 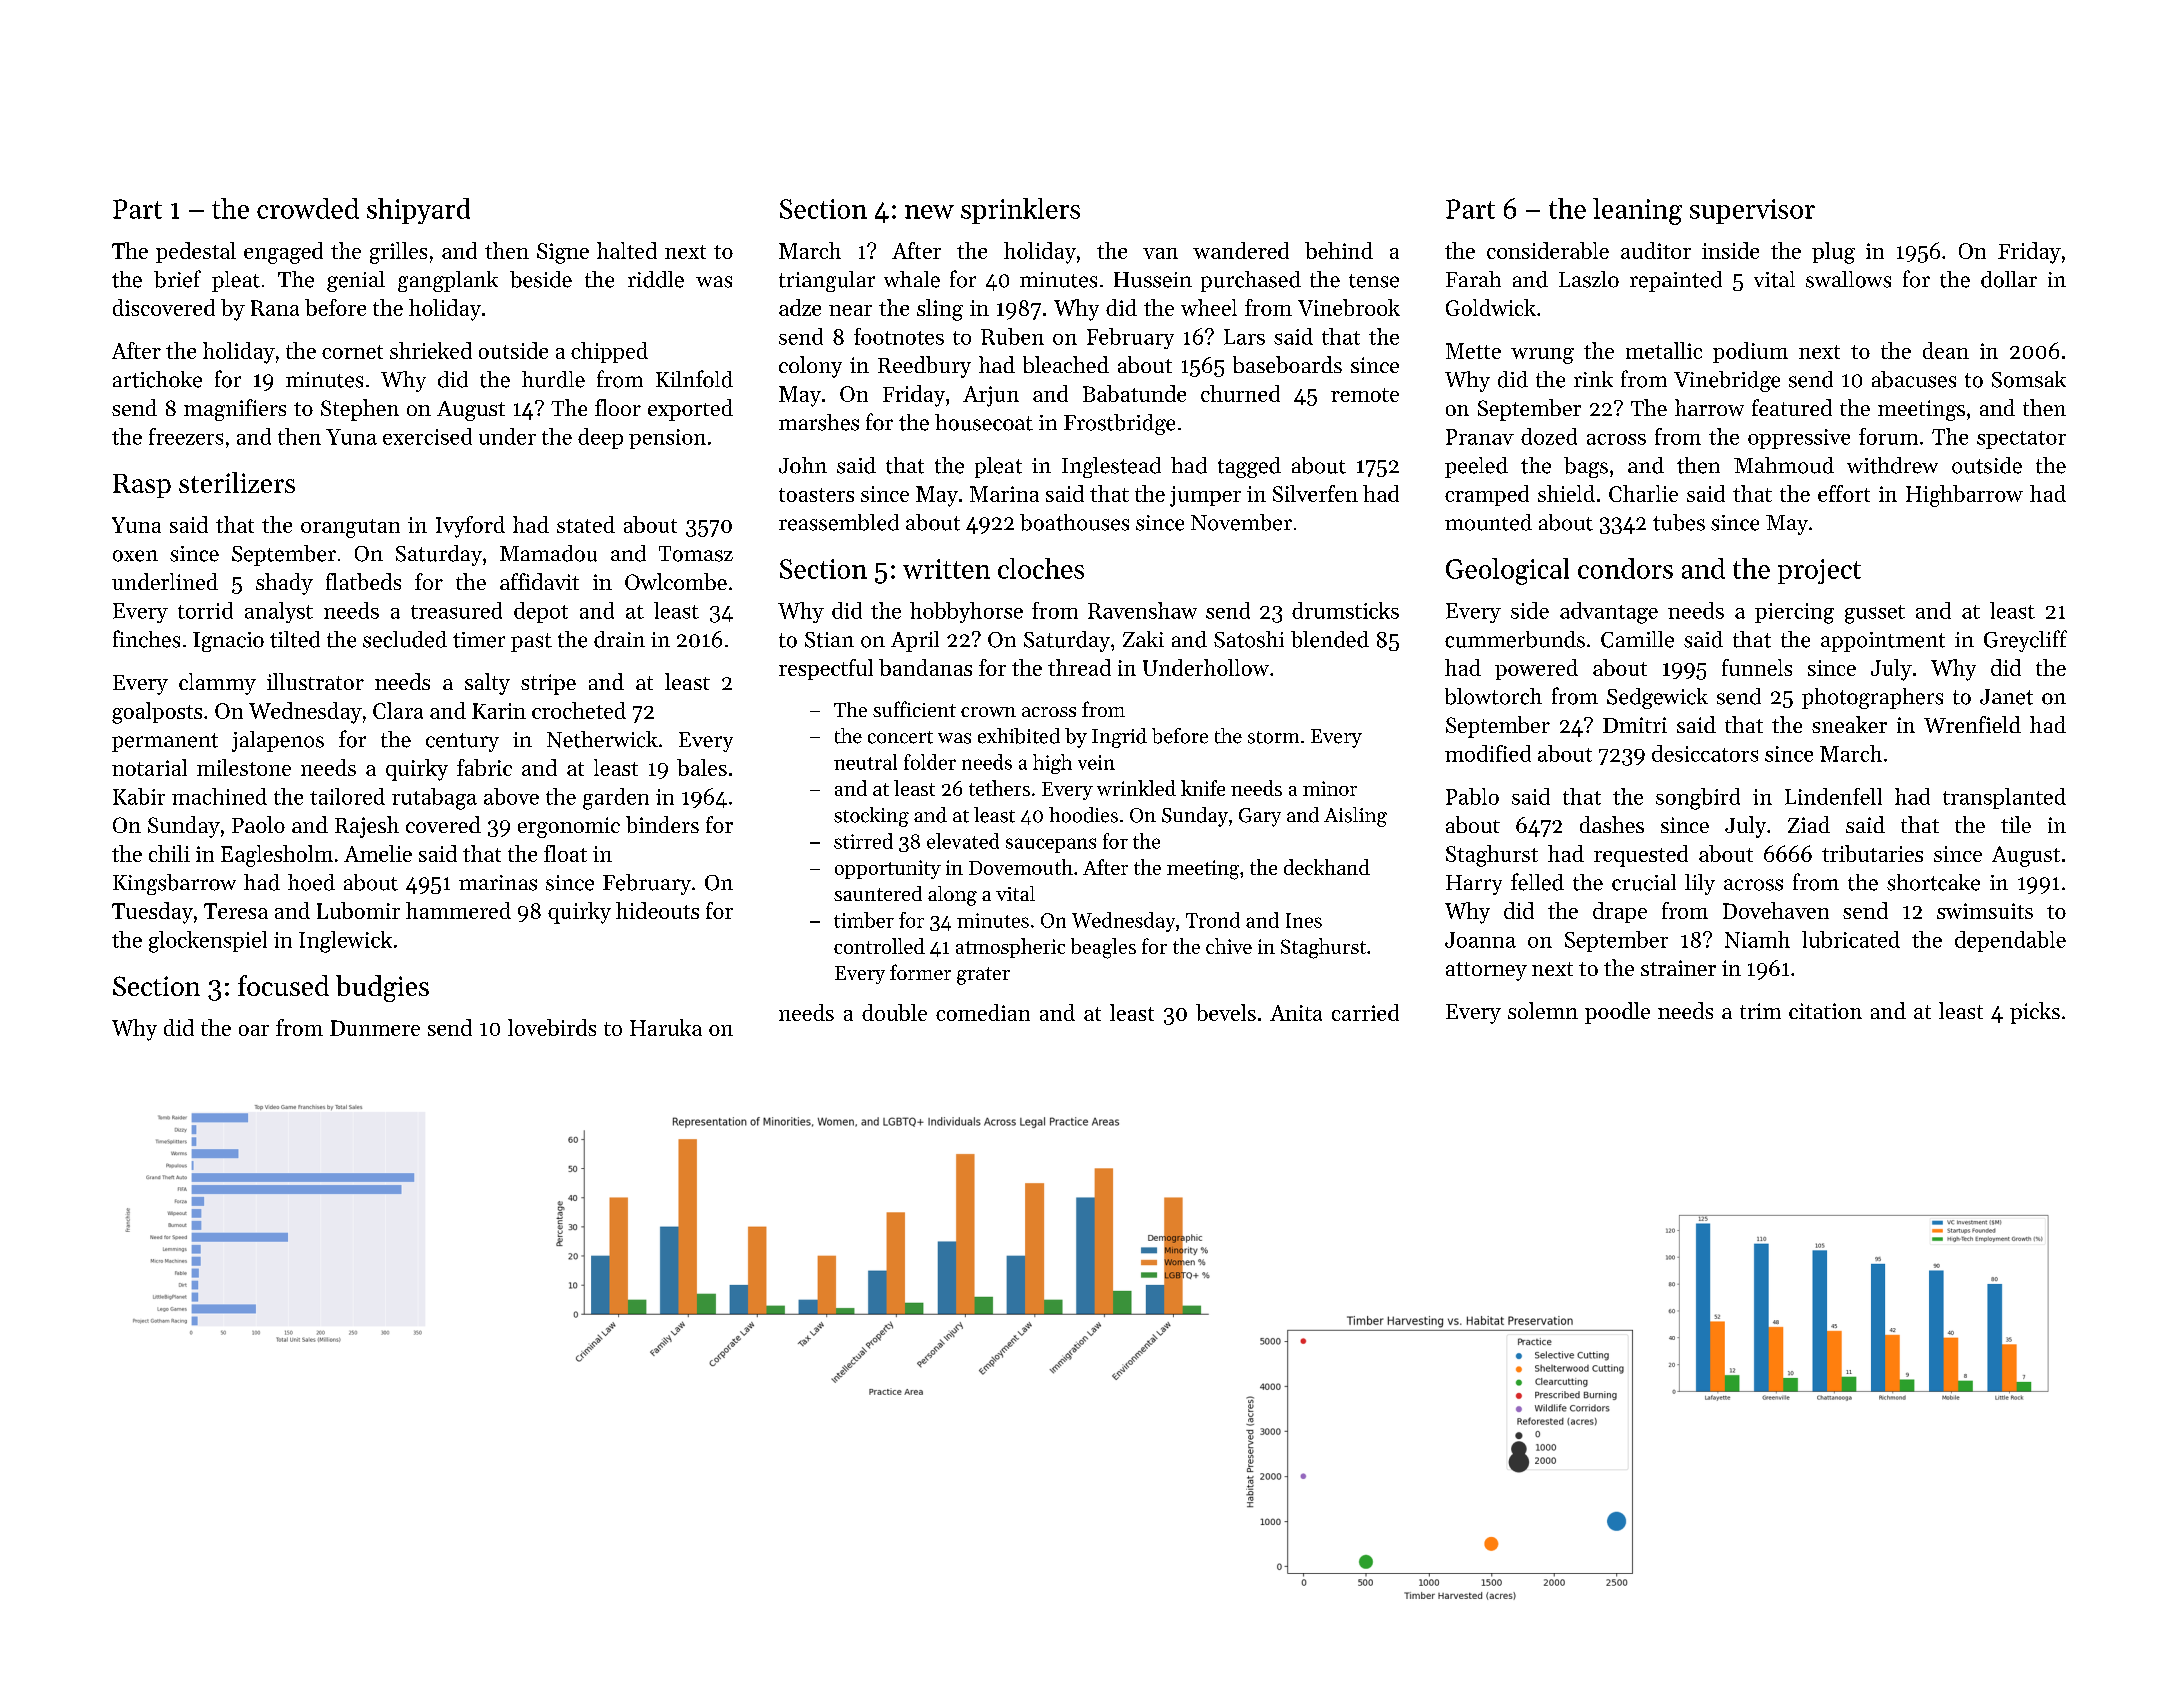 I want to click on Joanna, so click(x=1480, y=940).
